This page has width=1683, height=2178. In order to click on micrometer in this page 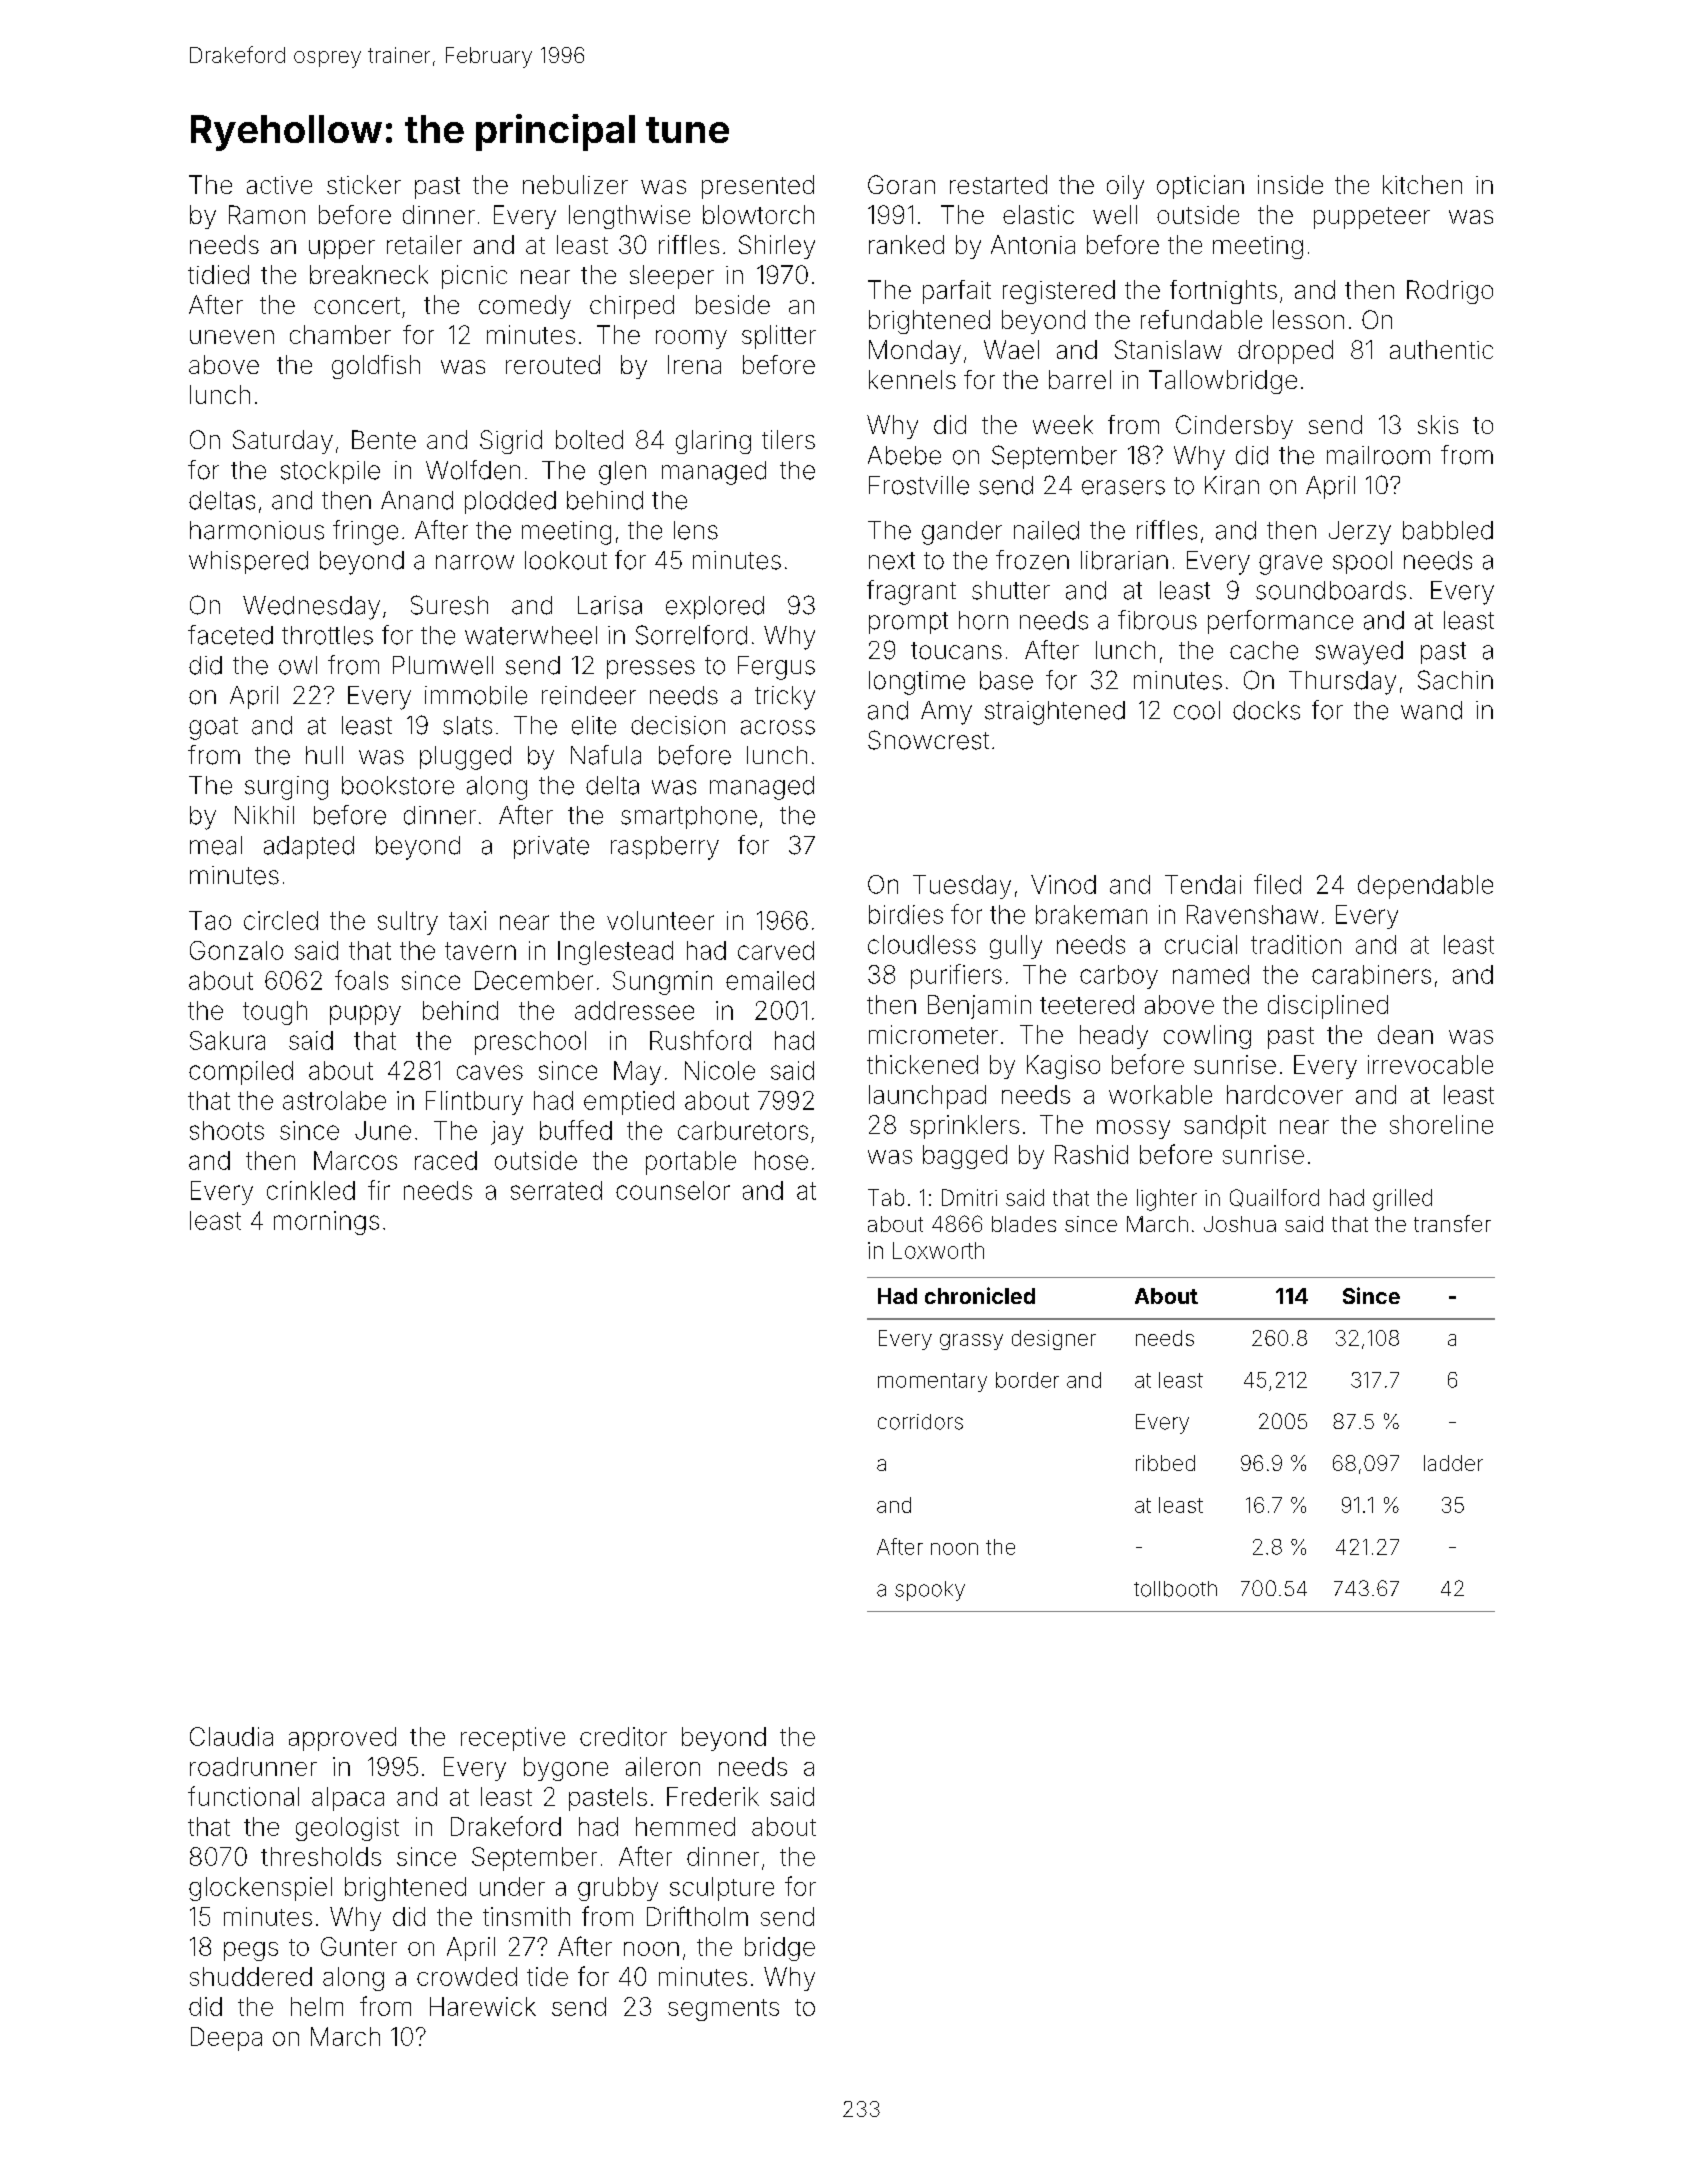, I will do `click(933, 1034)`.
